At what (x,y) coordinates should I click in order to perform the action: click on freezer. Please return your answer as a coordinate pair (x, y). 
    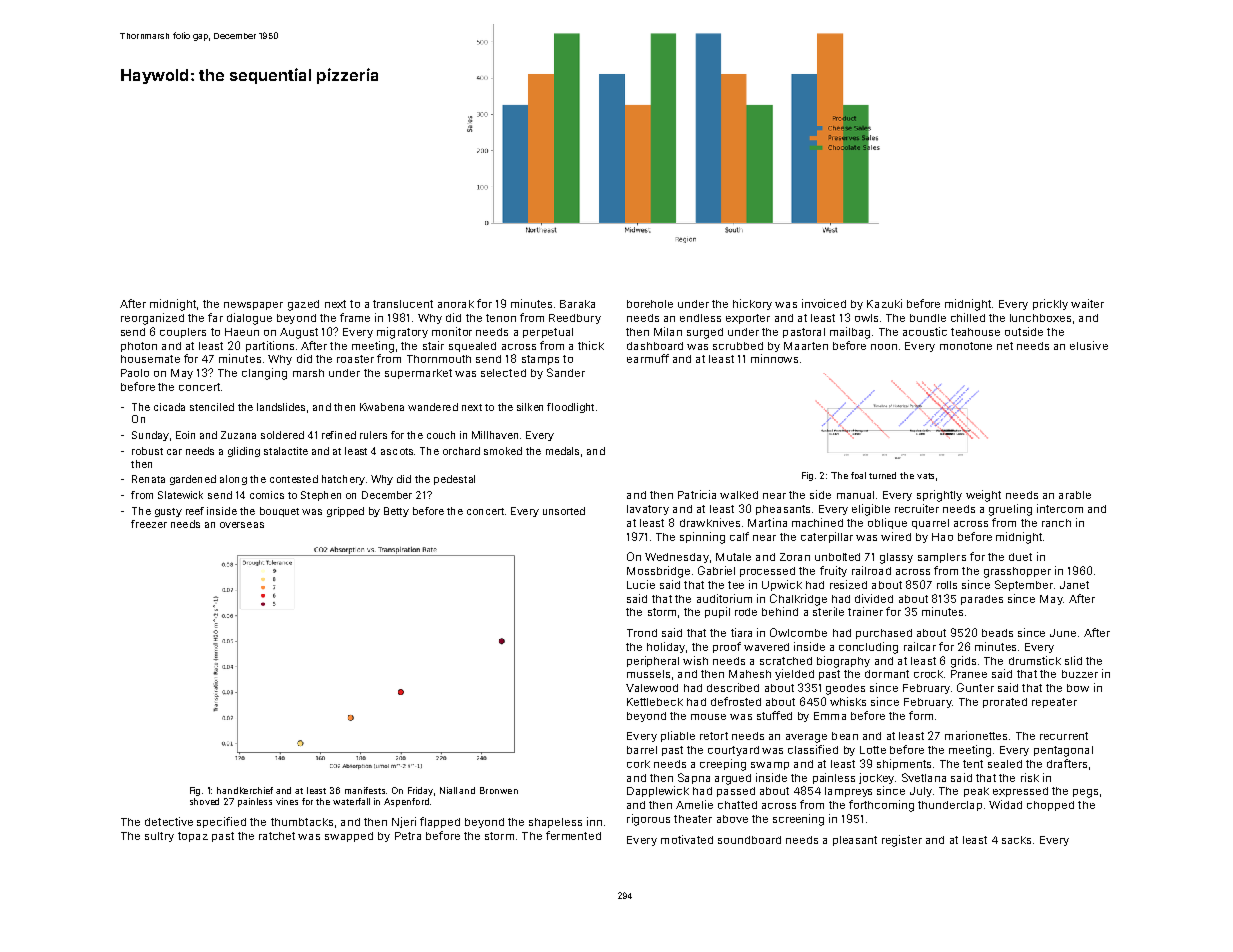
    Looking at the image, I should click on (149, 524).
